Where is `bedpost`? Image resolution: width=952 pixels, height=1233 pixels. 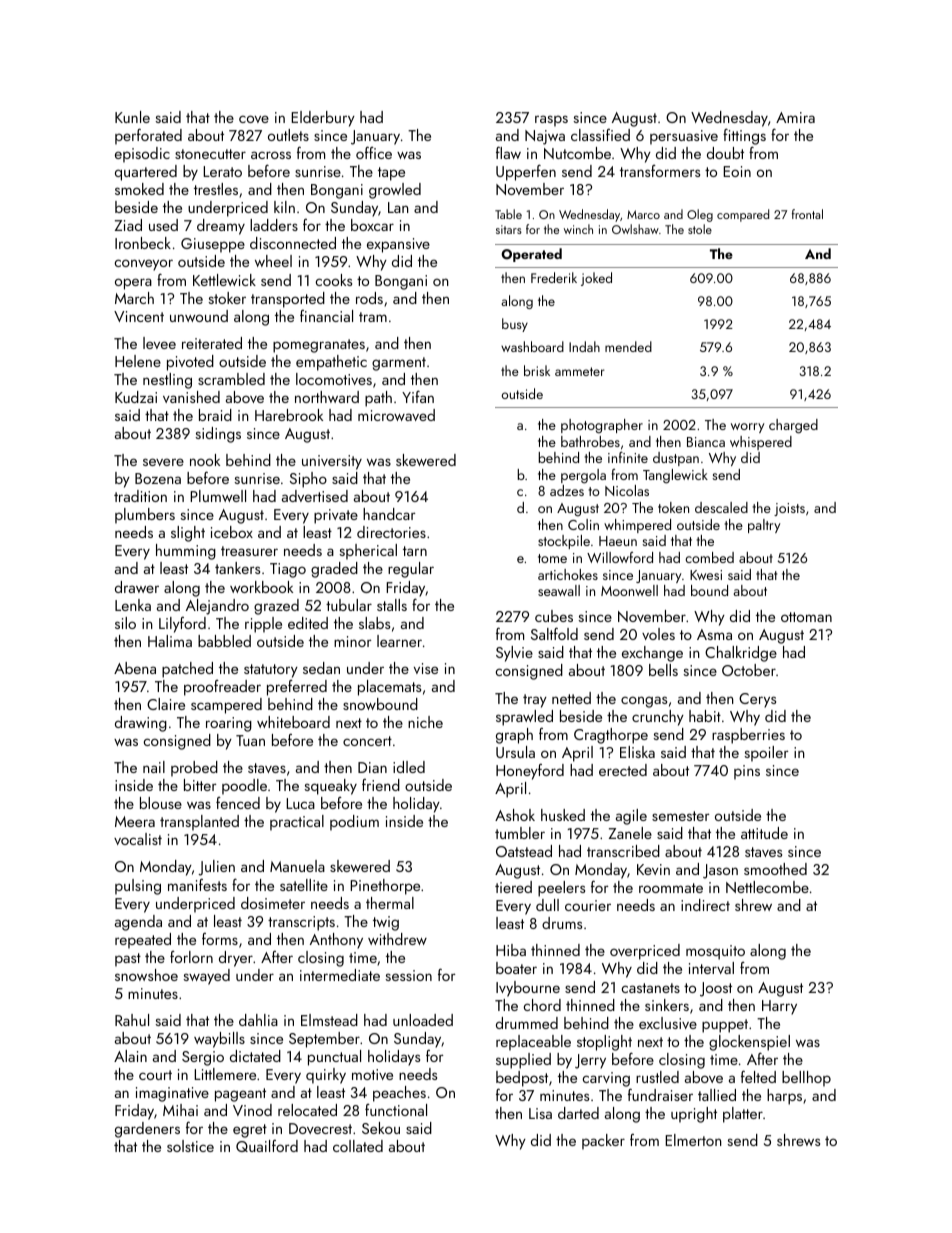
bedpost is located at coordinates (522, 1079).
